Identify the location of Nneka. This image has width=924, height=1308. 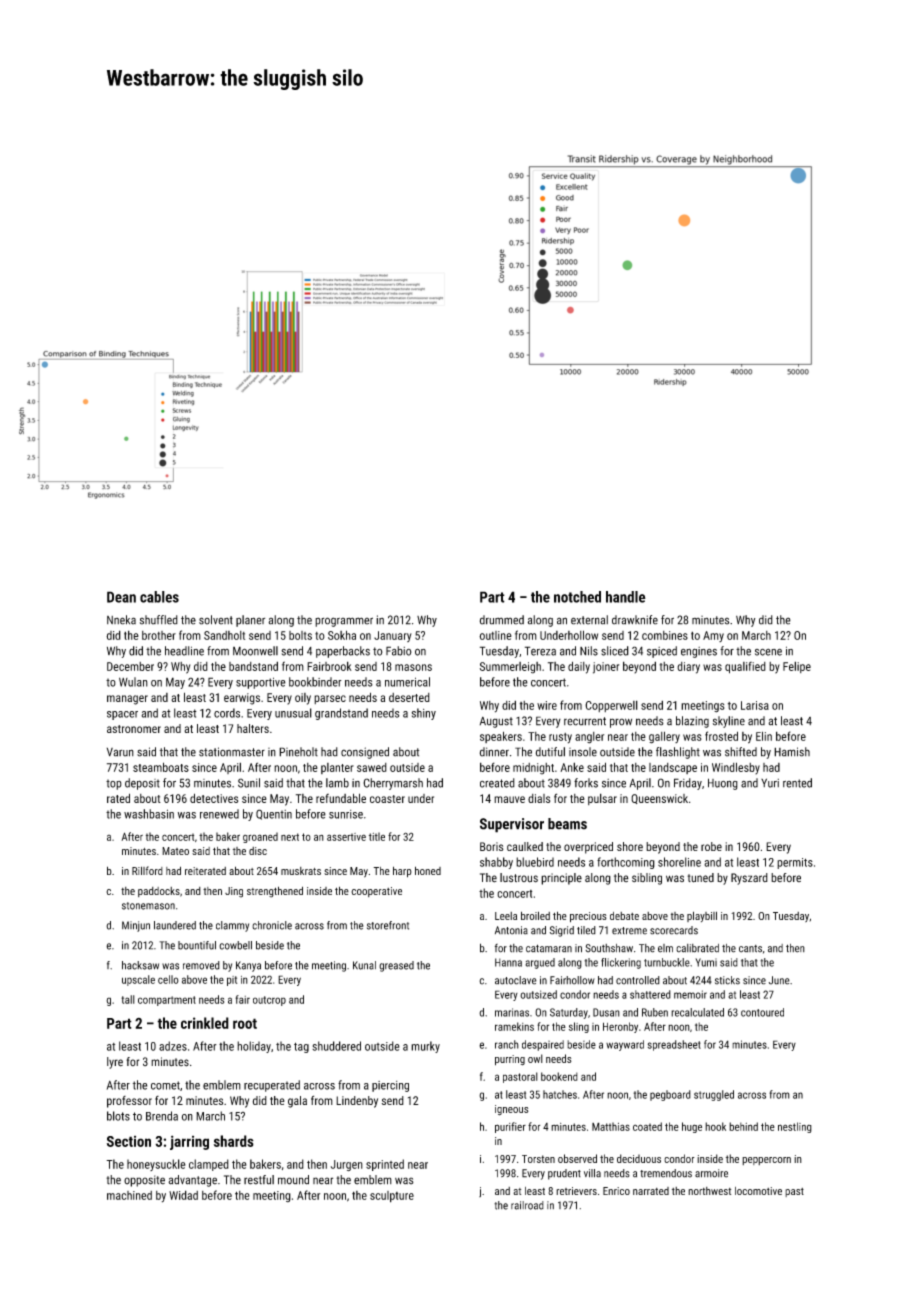
(121, 620).
